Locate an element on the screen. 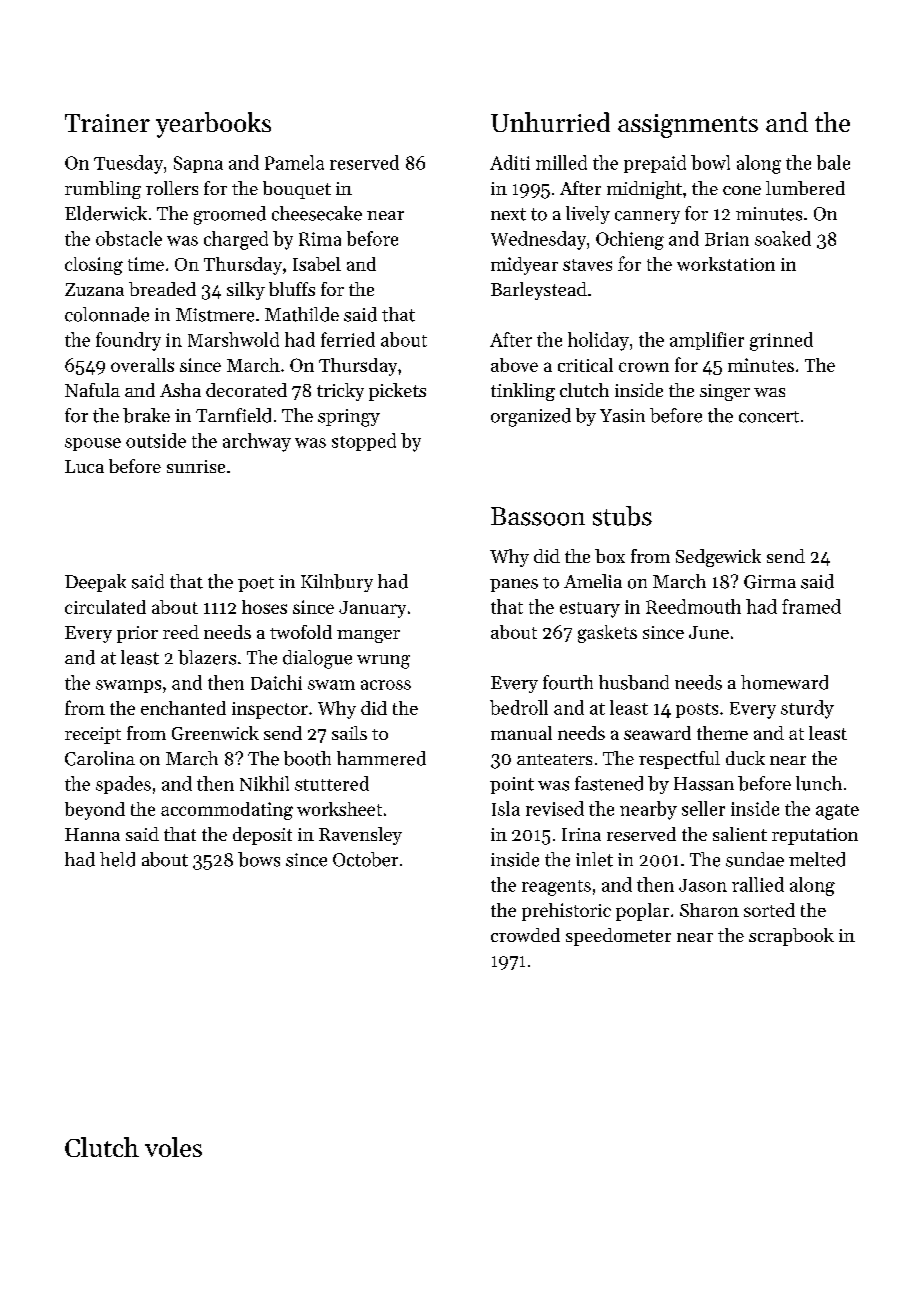  Tuesday is located at coordinates (128, 164).
